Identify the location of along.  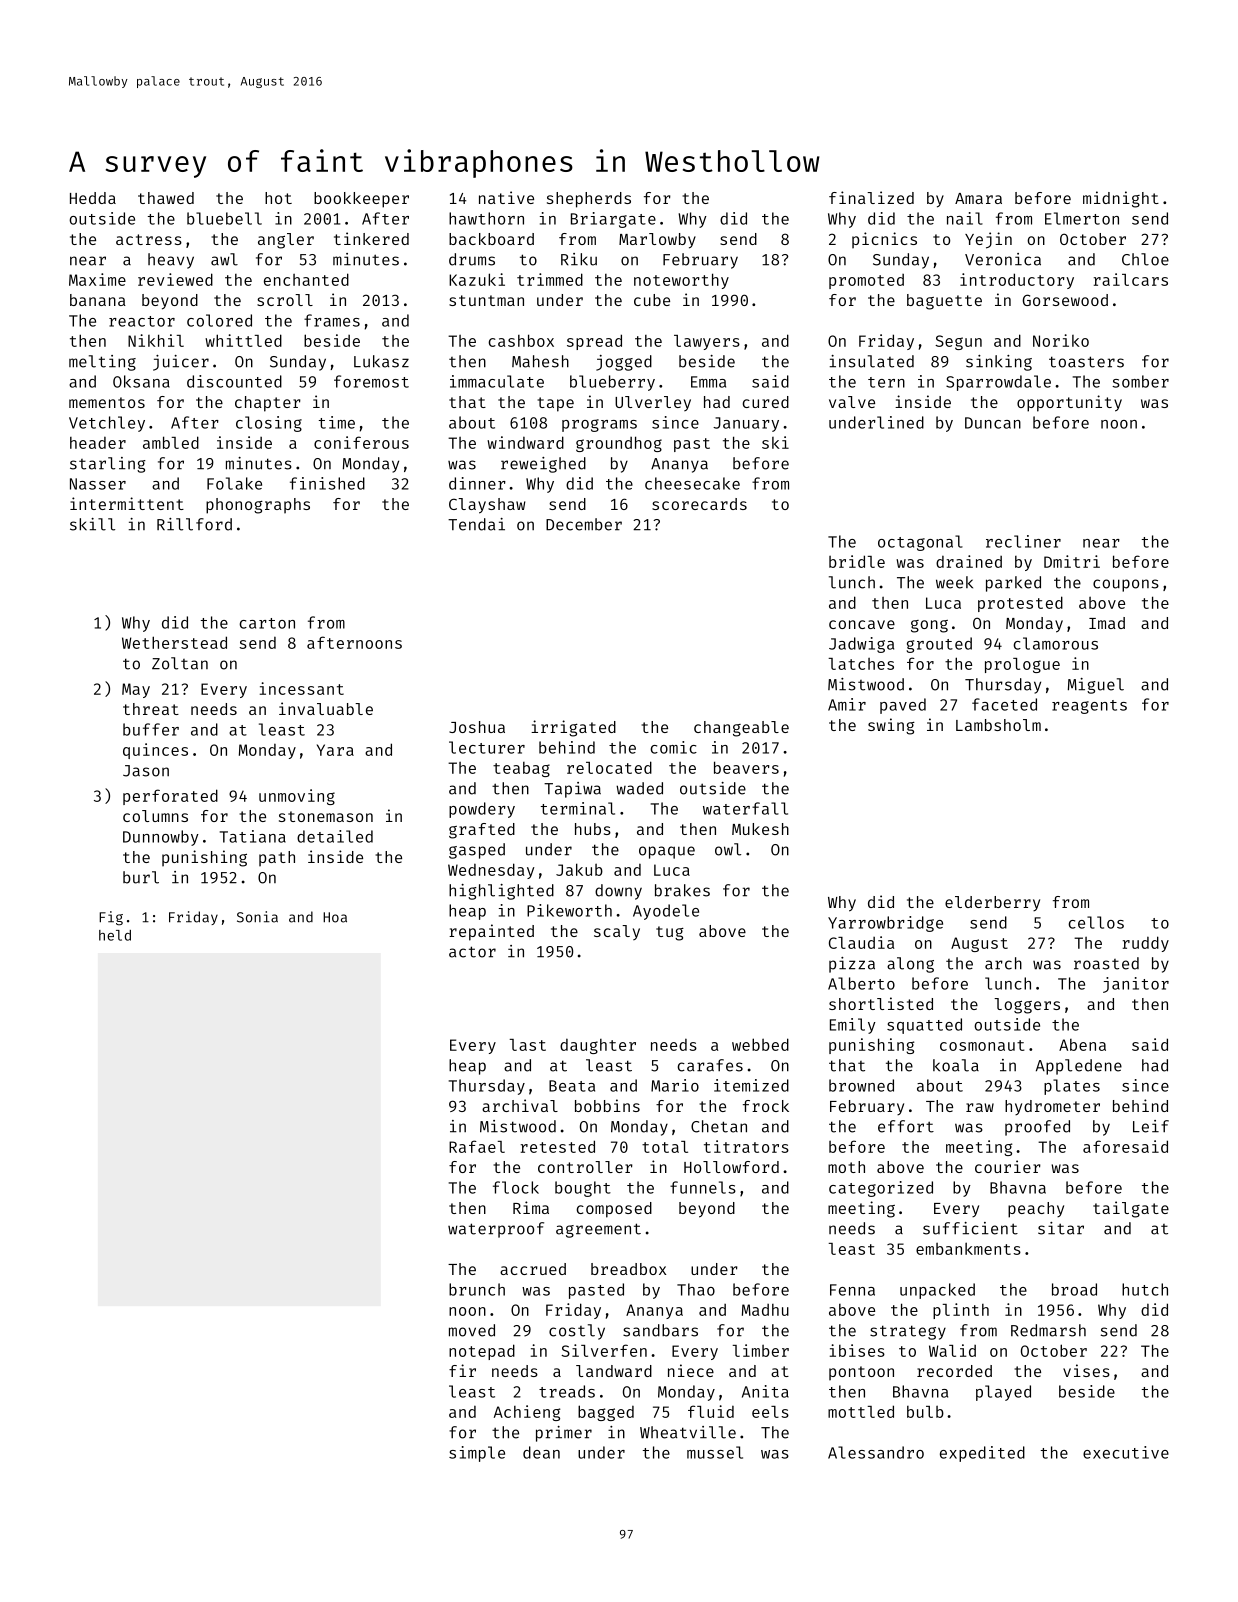
(910, 965).
